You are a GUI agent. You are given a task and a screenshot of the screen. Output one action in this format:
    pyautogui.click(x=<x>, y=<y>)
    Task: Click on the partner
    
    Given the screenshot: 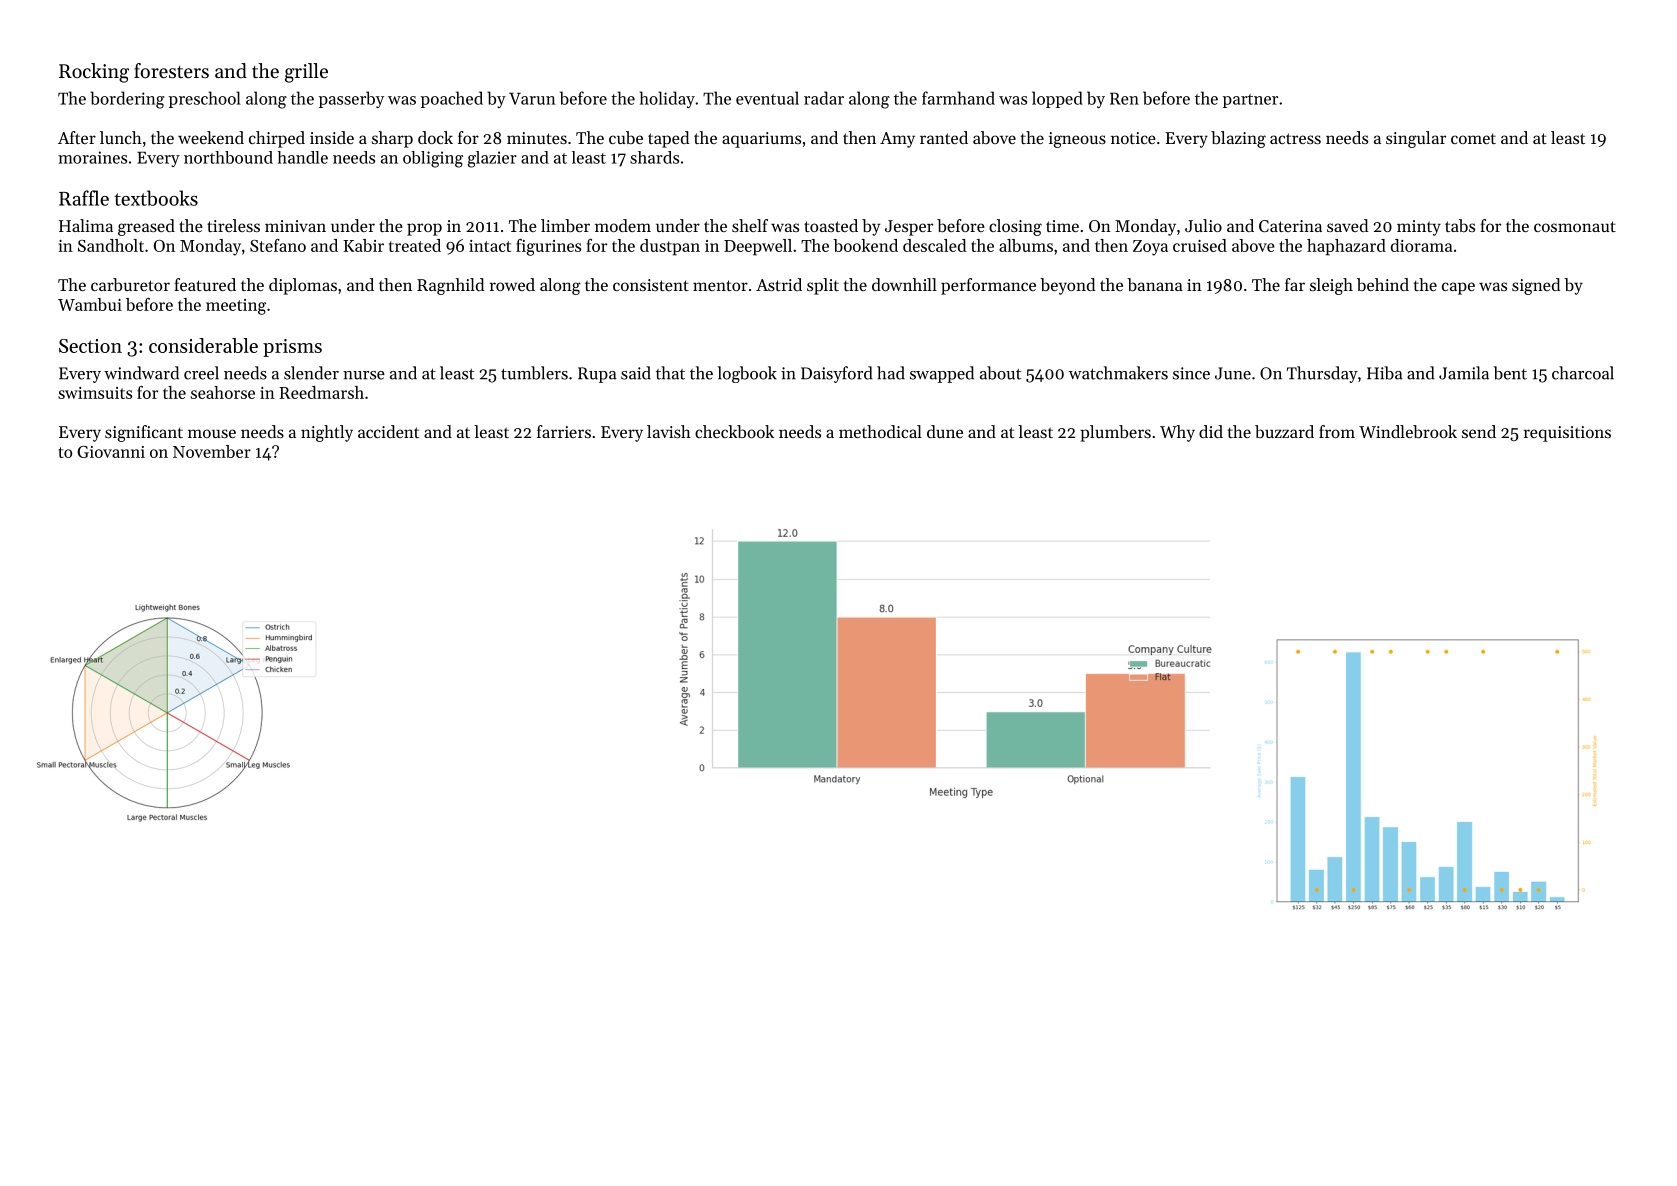 What is the action you would take?
    pyautogui.click(x=1250, y=101)
